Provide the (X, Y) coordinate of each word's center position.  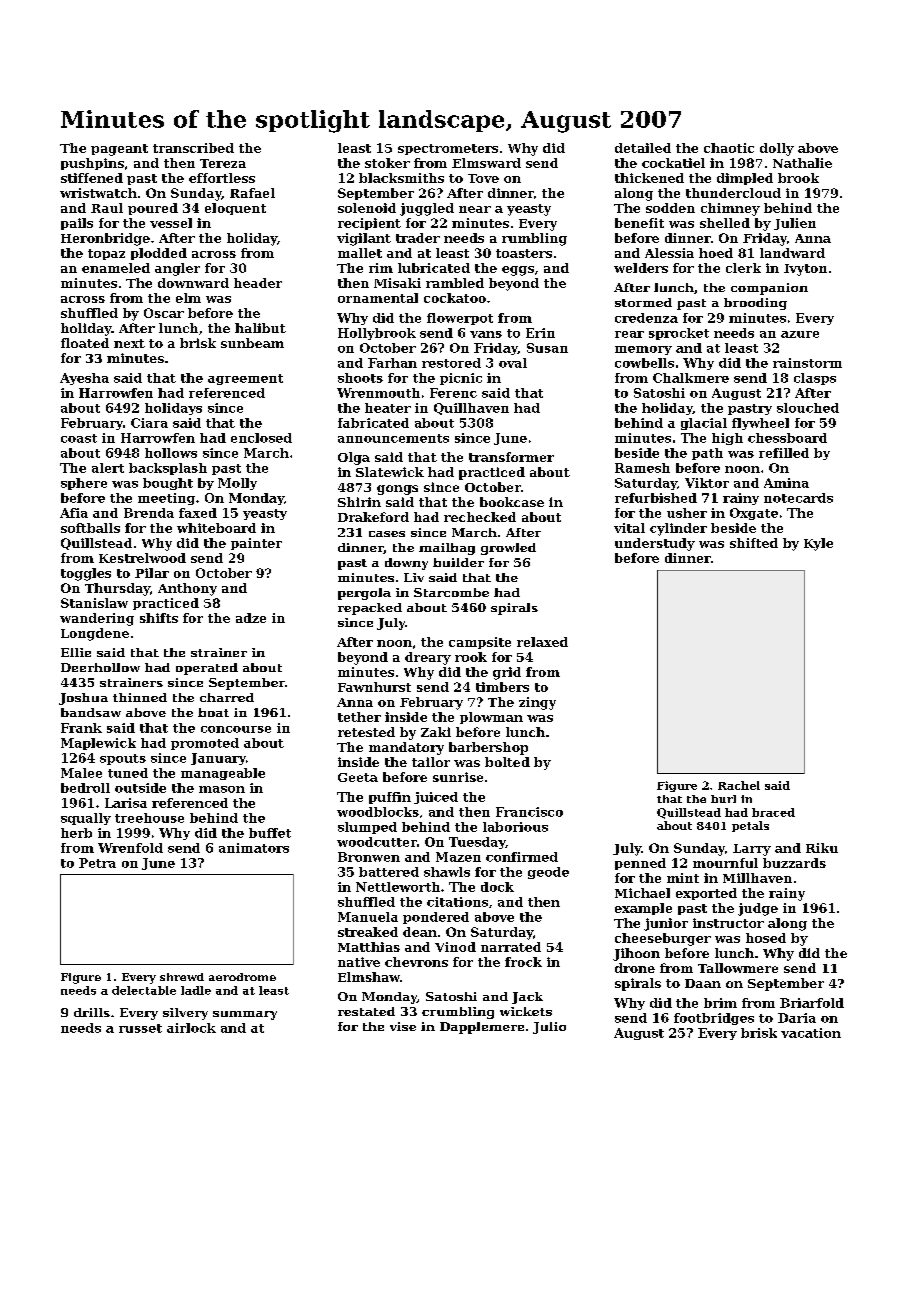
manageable (223, 774)
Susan (547, 348)
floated (85, 343)
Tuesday (477, 843)
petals (750, 826)
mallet (360, 253)
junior (666, 924)
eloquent (235, 209)
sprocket (679, 334)
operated (207, 669)
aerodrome (242, 977)
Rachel (739, 785)
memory (643, 350)
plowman (491, 718)
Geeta (358, 777)
